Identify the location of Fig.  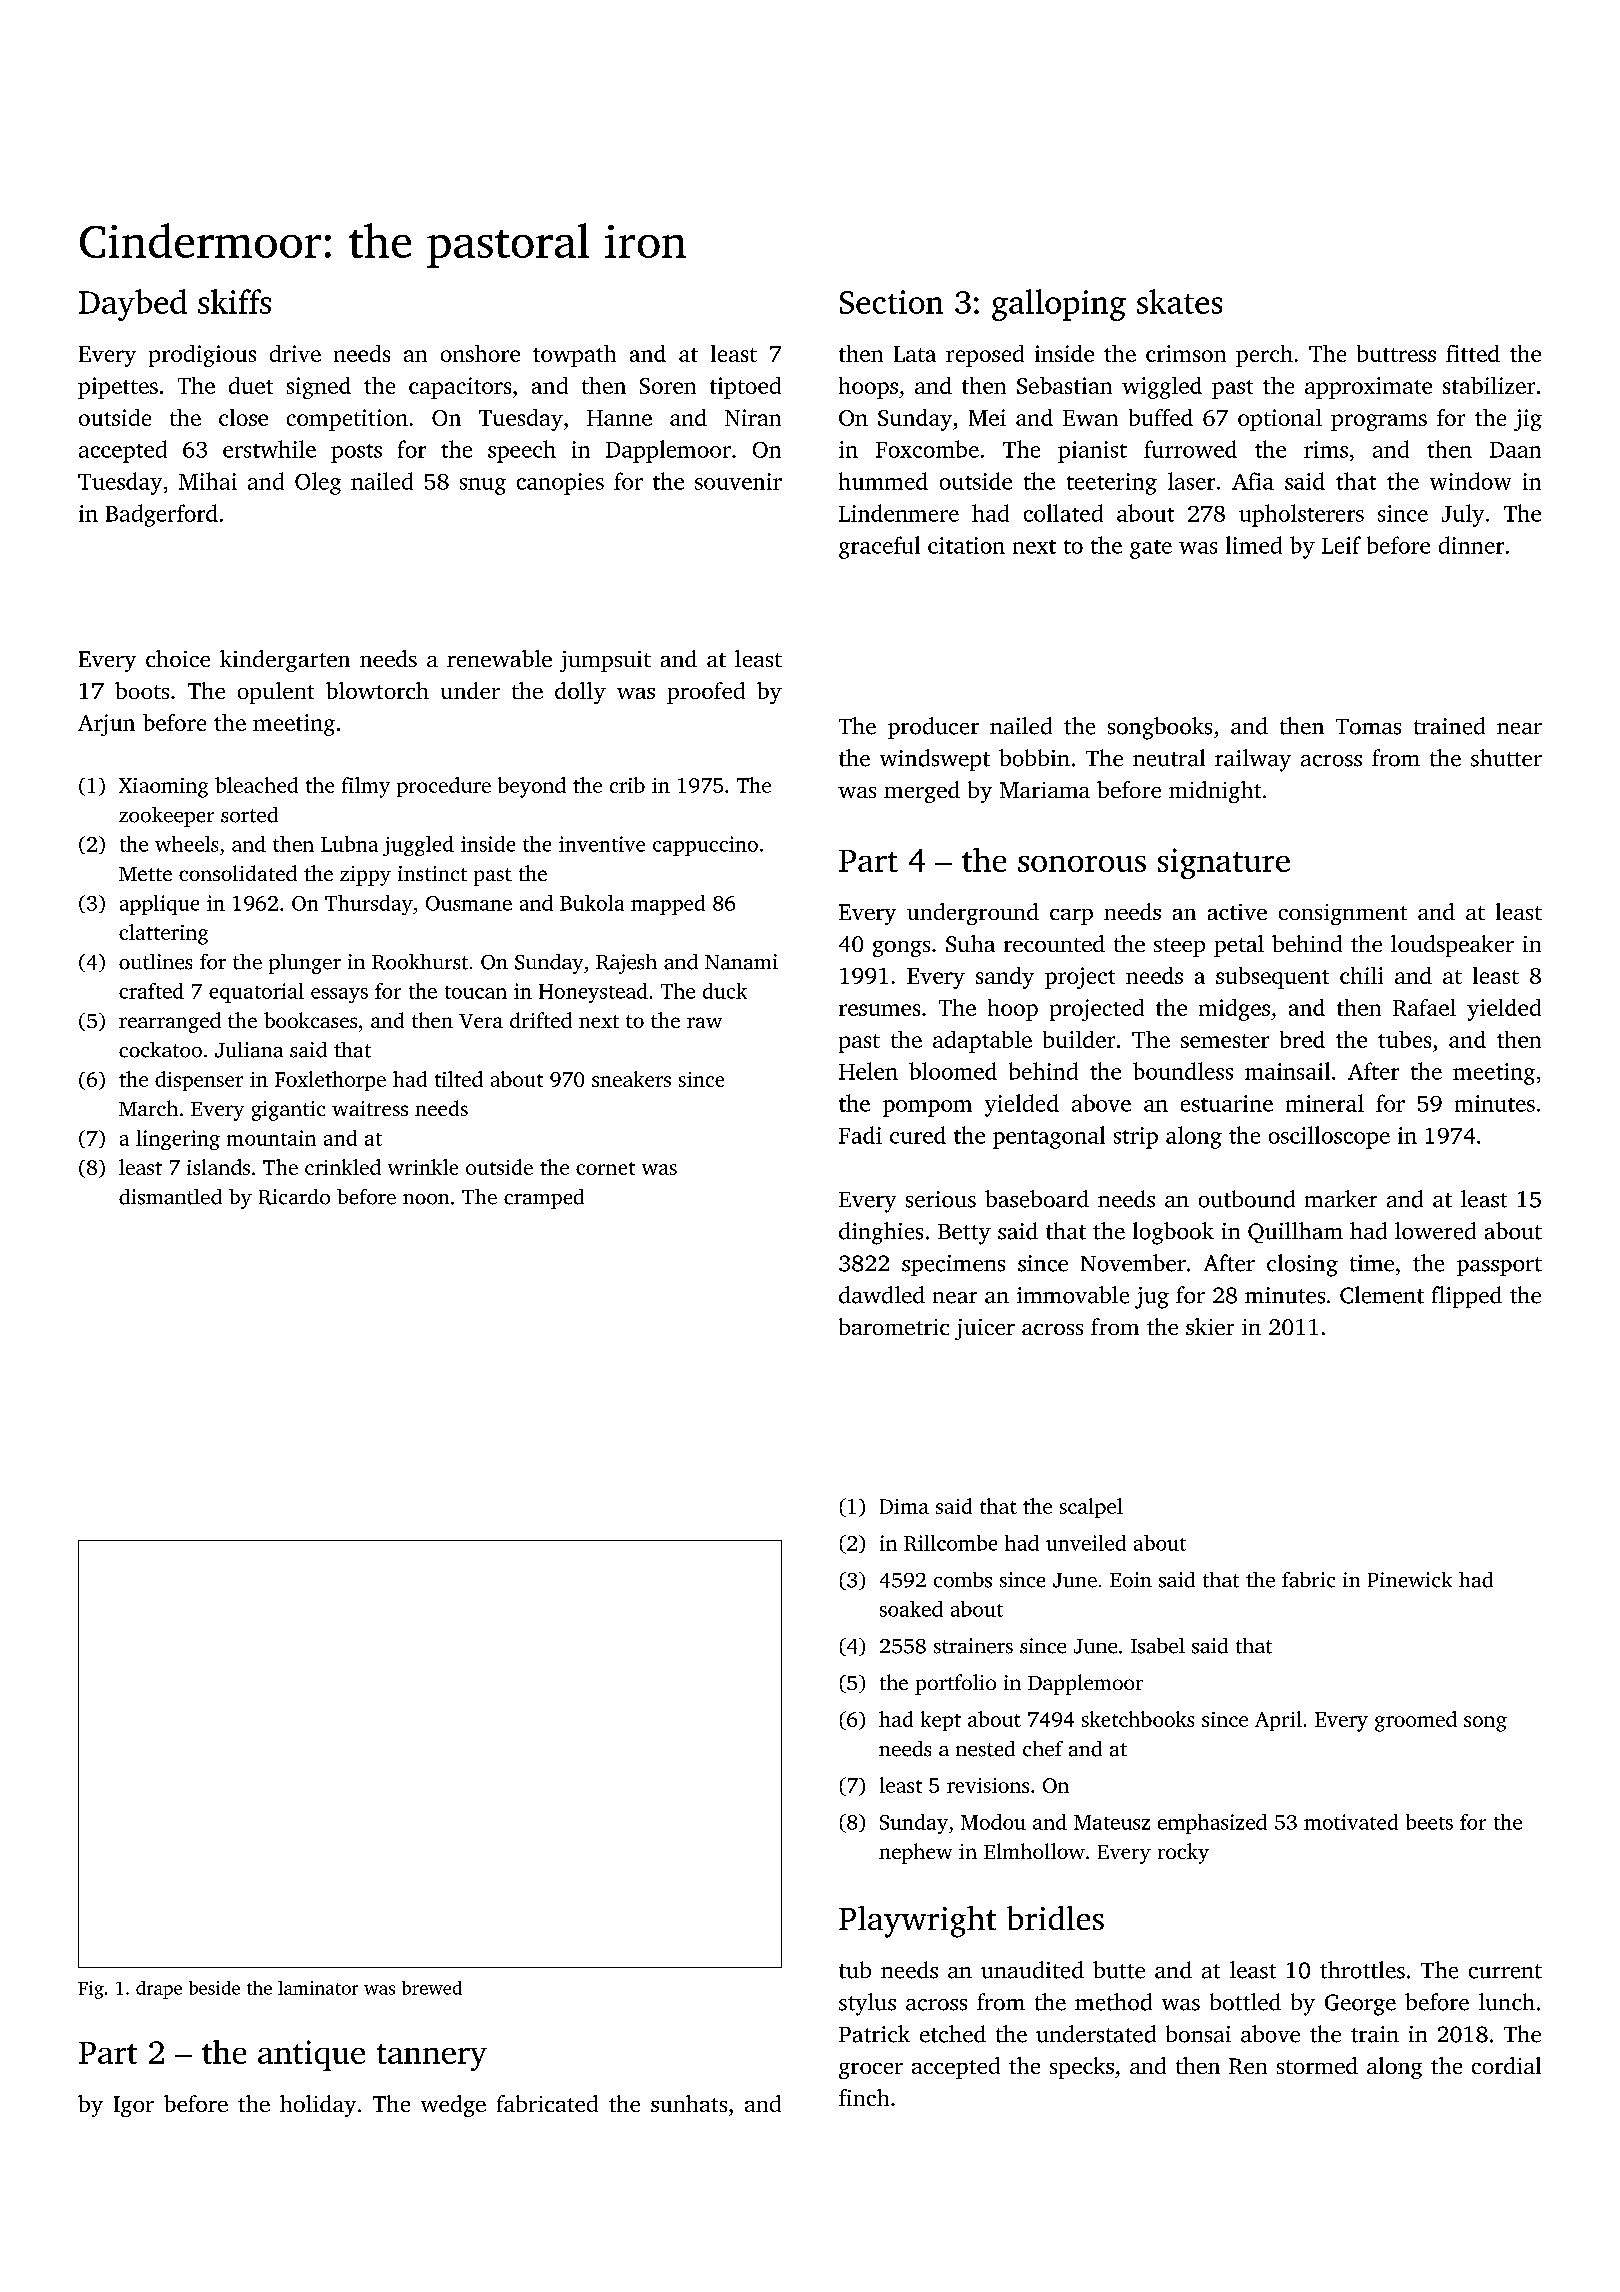
(91, 1990).
